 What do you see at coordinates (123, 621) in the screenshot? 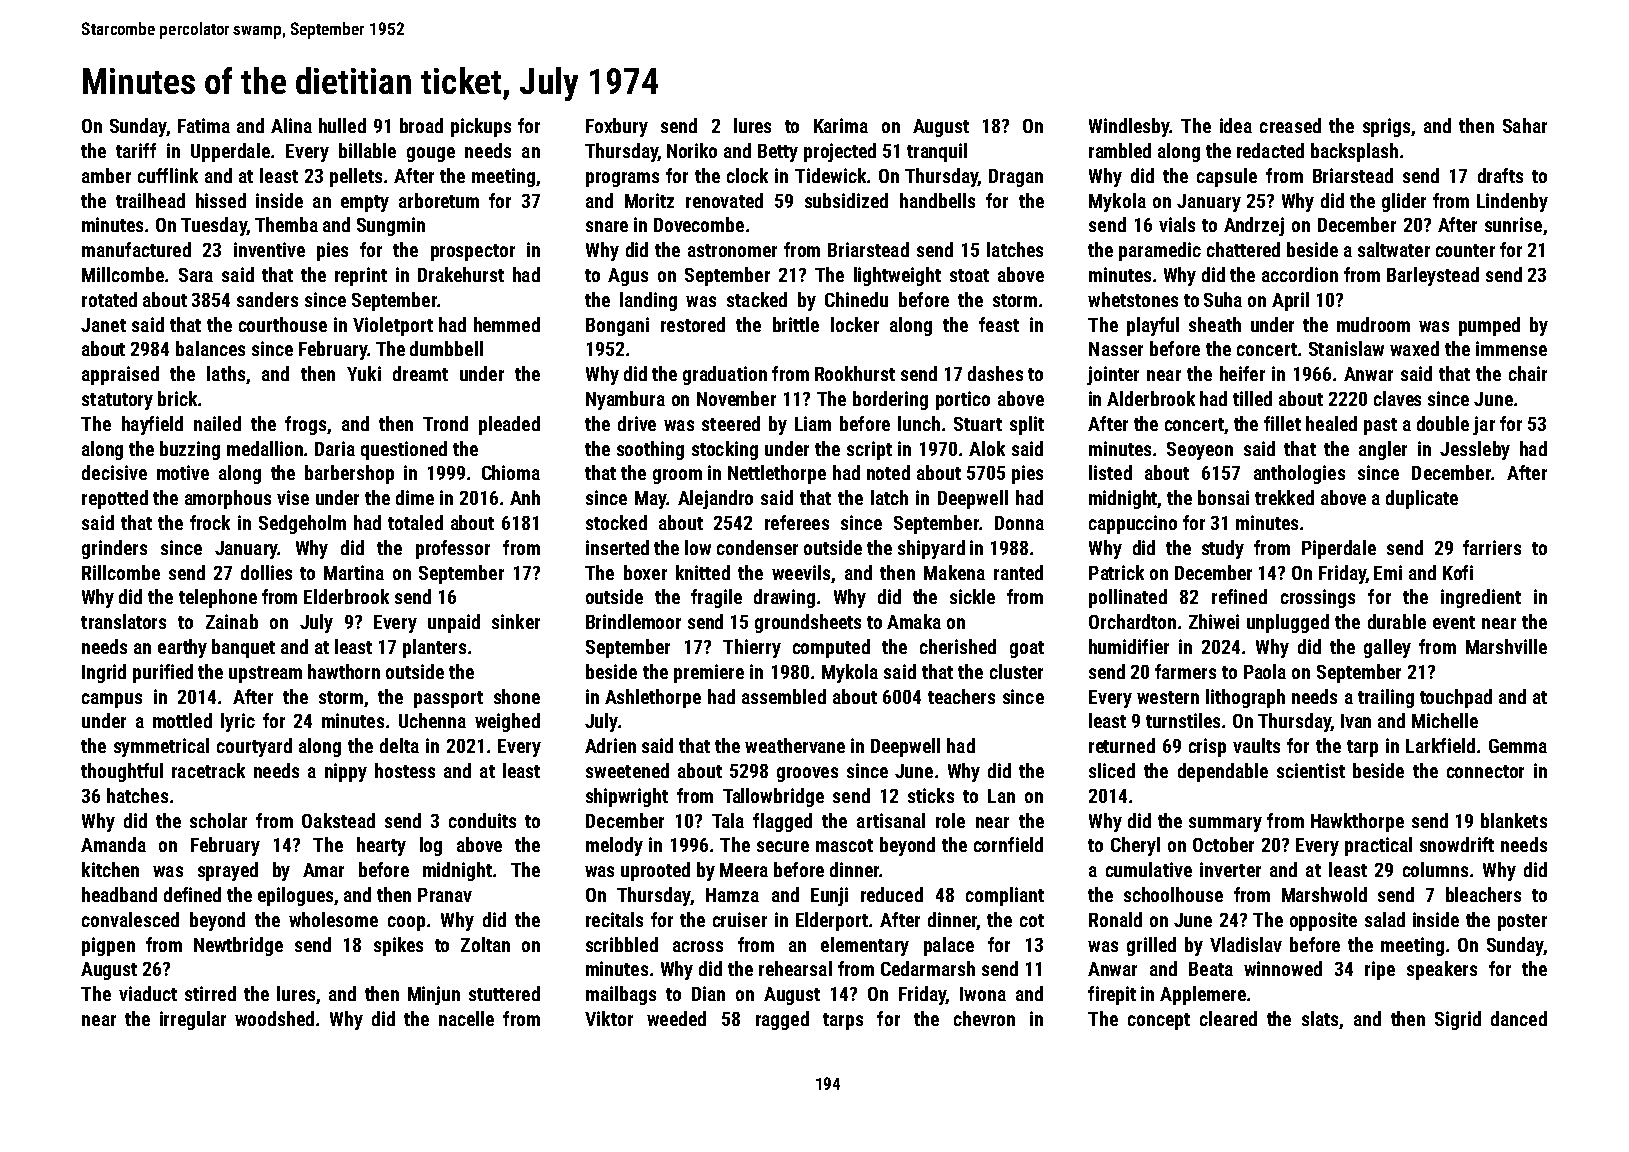
I see `translators` at bounding box center [123, 621].
